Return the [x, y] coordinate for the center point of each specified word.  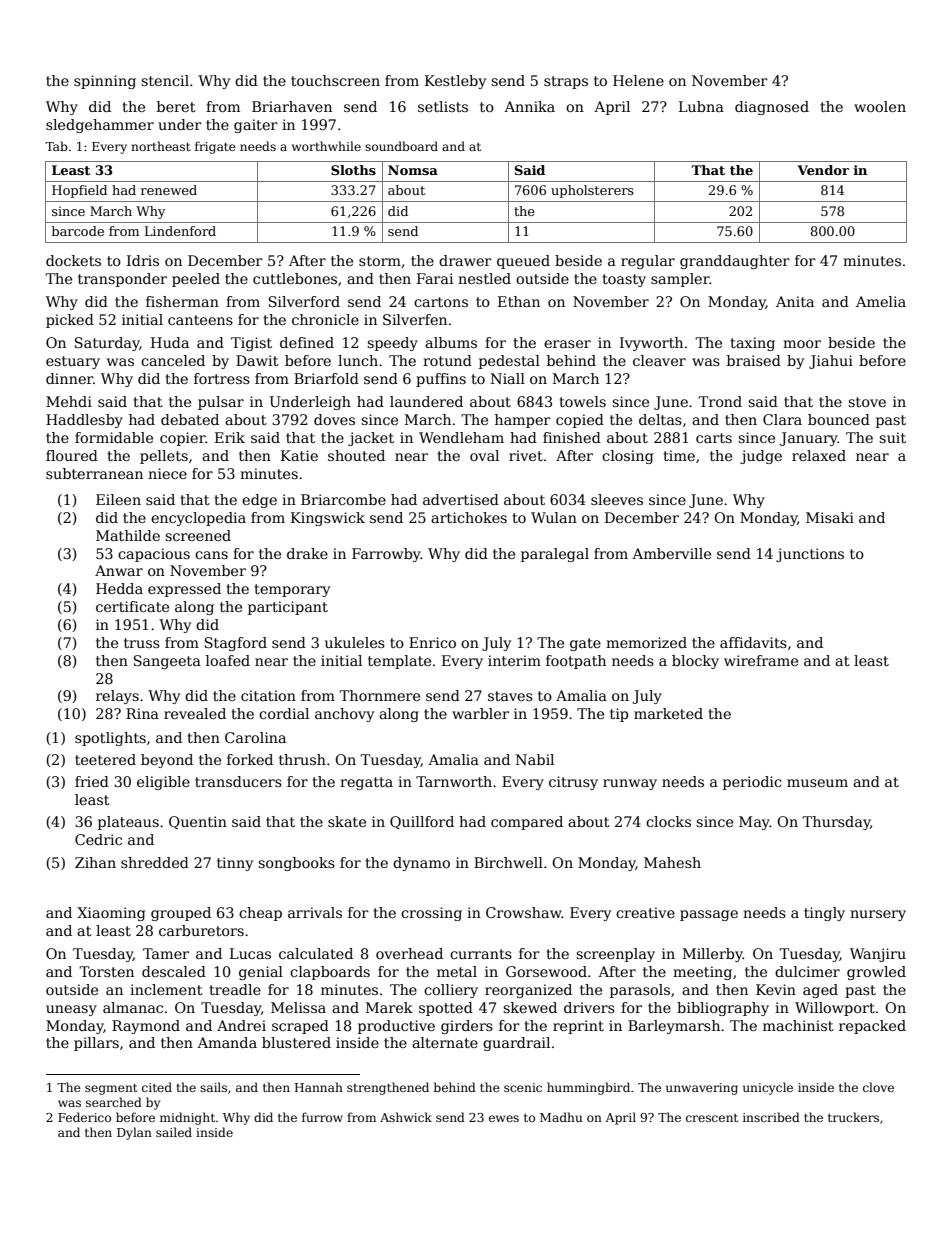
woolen [880, 106]
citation [268, 695]
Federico [84, 1117]
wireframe [761, 660]
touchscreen [335, 80]
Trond [720, 401]
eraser [567, 344]
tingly [824, 914]
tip [619, 715]
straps [566, 82]
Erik [230, 437]
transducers [238, 781]
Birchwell [508, 862]
